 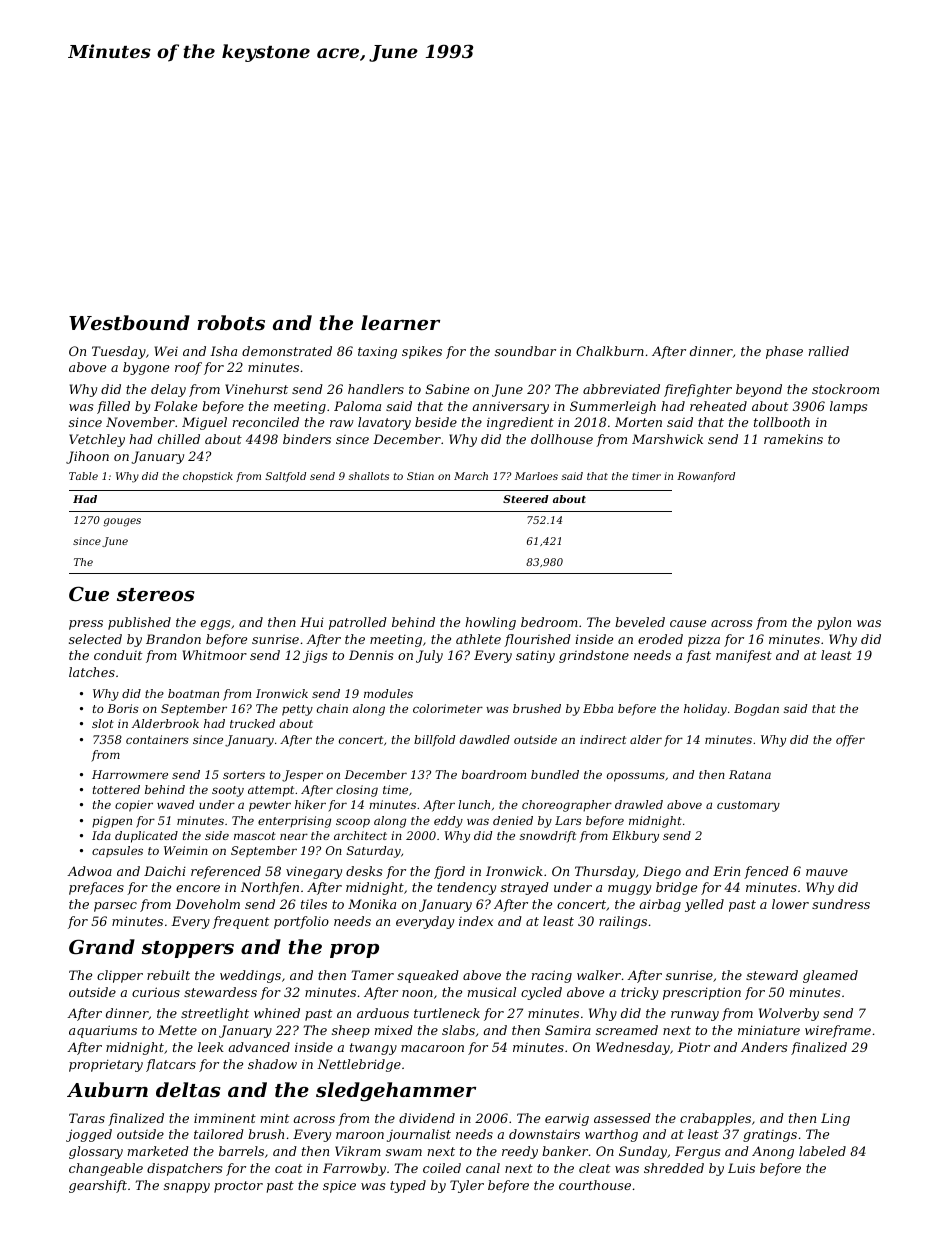 What do you see at coordinates (241, 1151) in the image?
I see `barrels` at bounding box center [241, 1151].
